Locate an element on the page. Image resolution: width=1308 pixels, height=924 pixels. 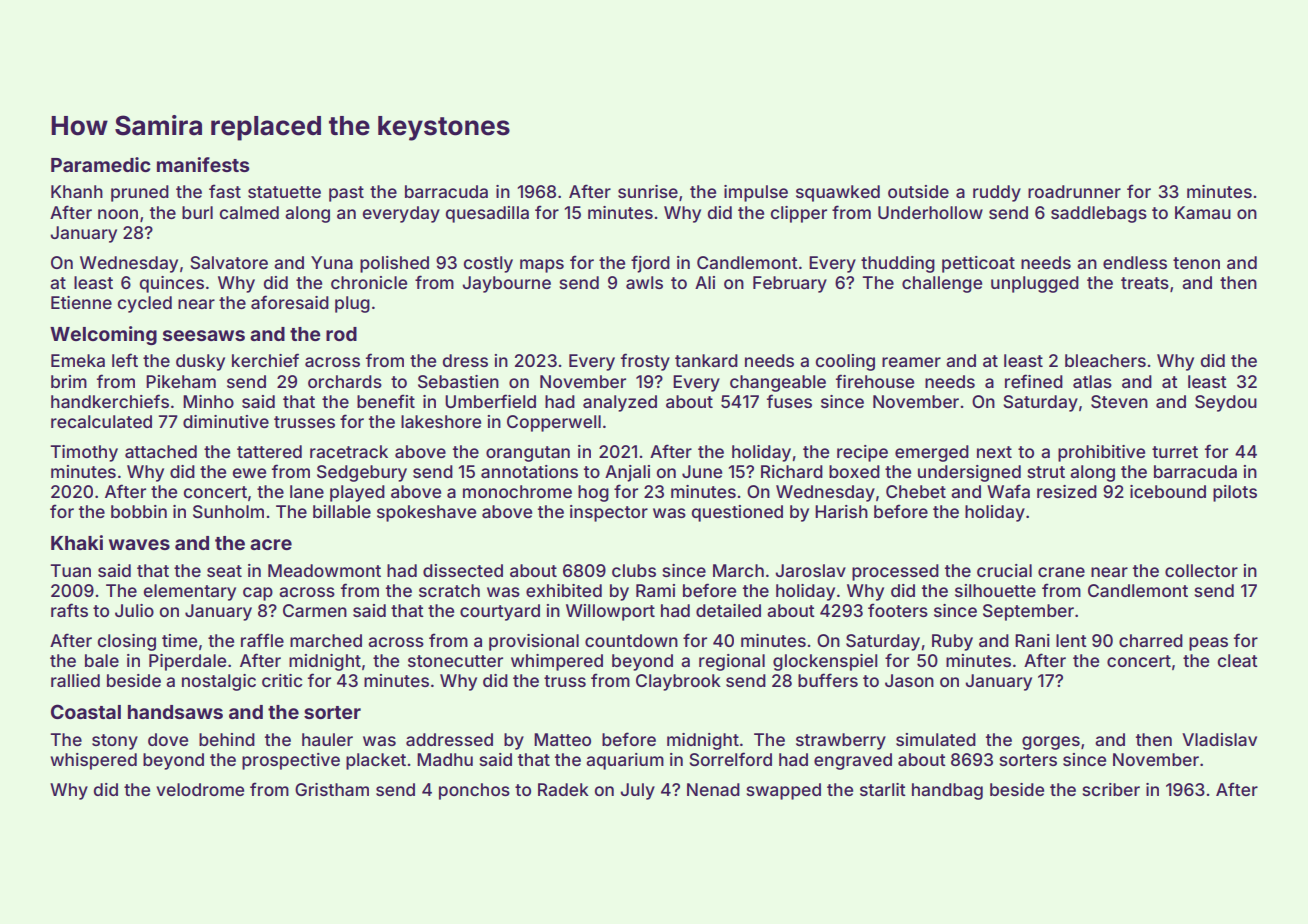
cleat is located at coordinates (1238, 660).
